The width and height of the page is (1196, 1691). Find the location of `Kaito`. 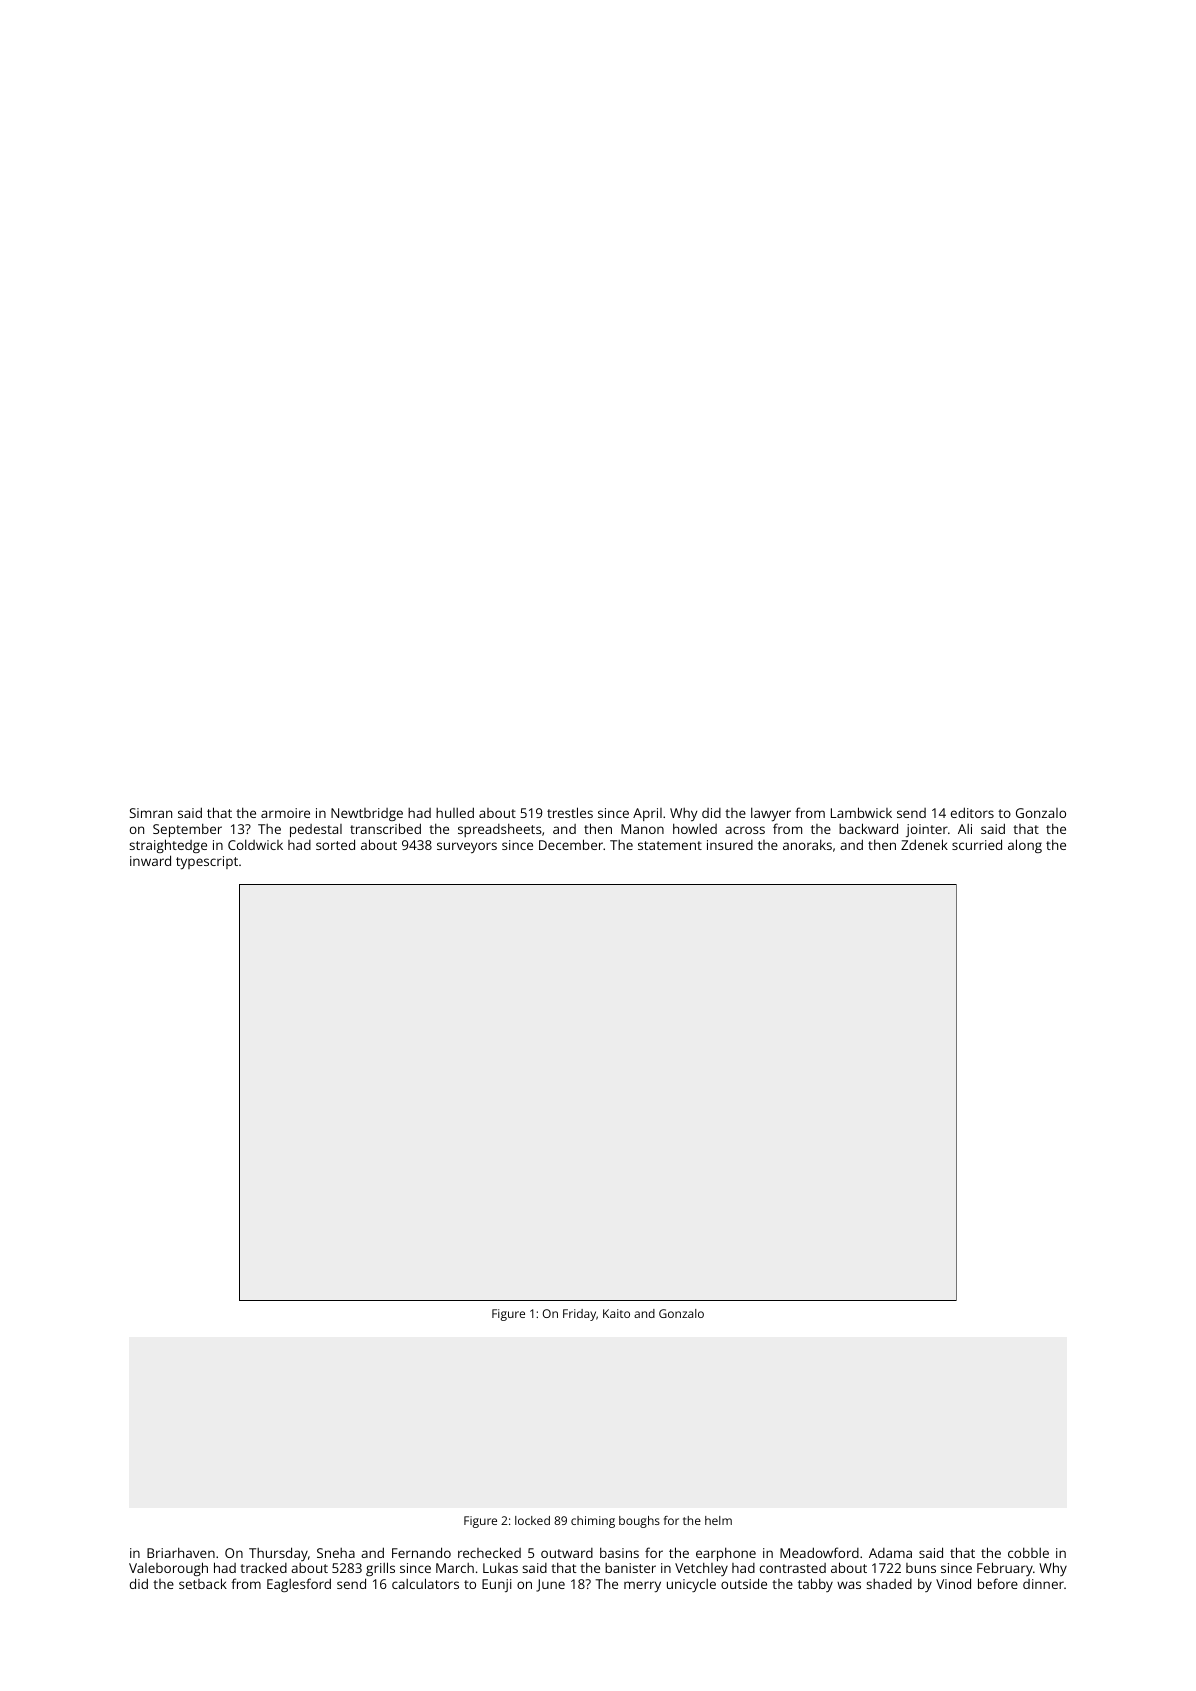

Kaito is located at coordinates (616, 1313).
